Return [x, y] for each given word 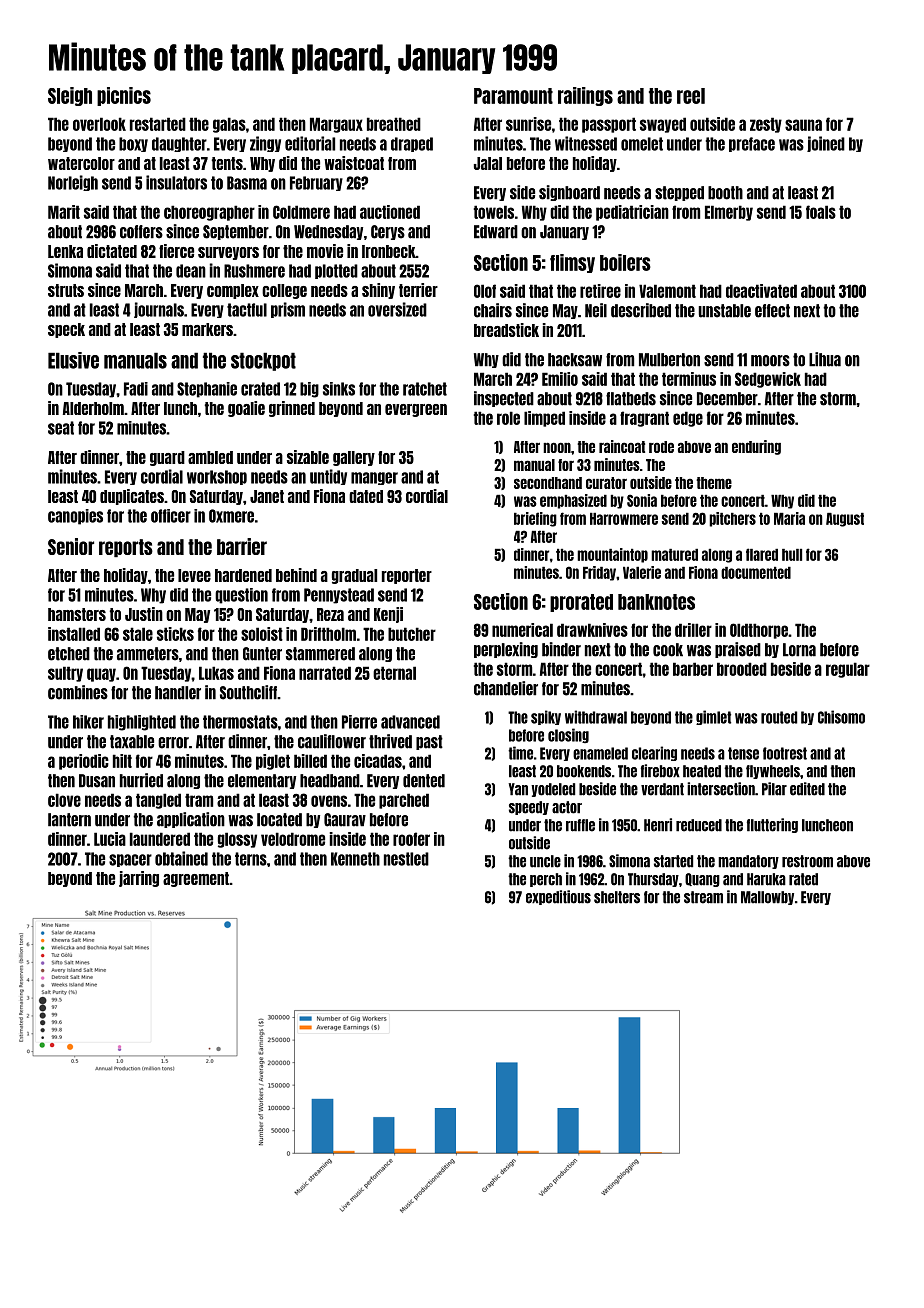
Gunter [262, 654]
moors [770, 361]
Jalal [488, 163]
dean [191, 271]
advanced [410, 722]
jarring [139, 879]
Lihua [825, 359]
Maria [789, 518]
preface [752, 144]
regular [848, 670]
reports [126, 548]
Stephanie [207, 390]
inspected [504, 399]
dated [366, 496]
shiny [378, 291]
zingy [265, 144]
